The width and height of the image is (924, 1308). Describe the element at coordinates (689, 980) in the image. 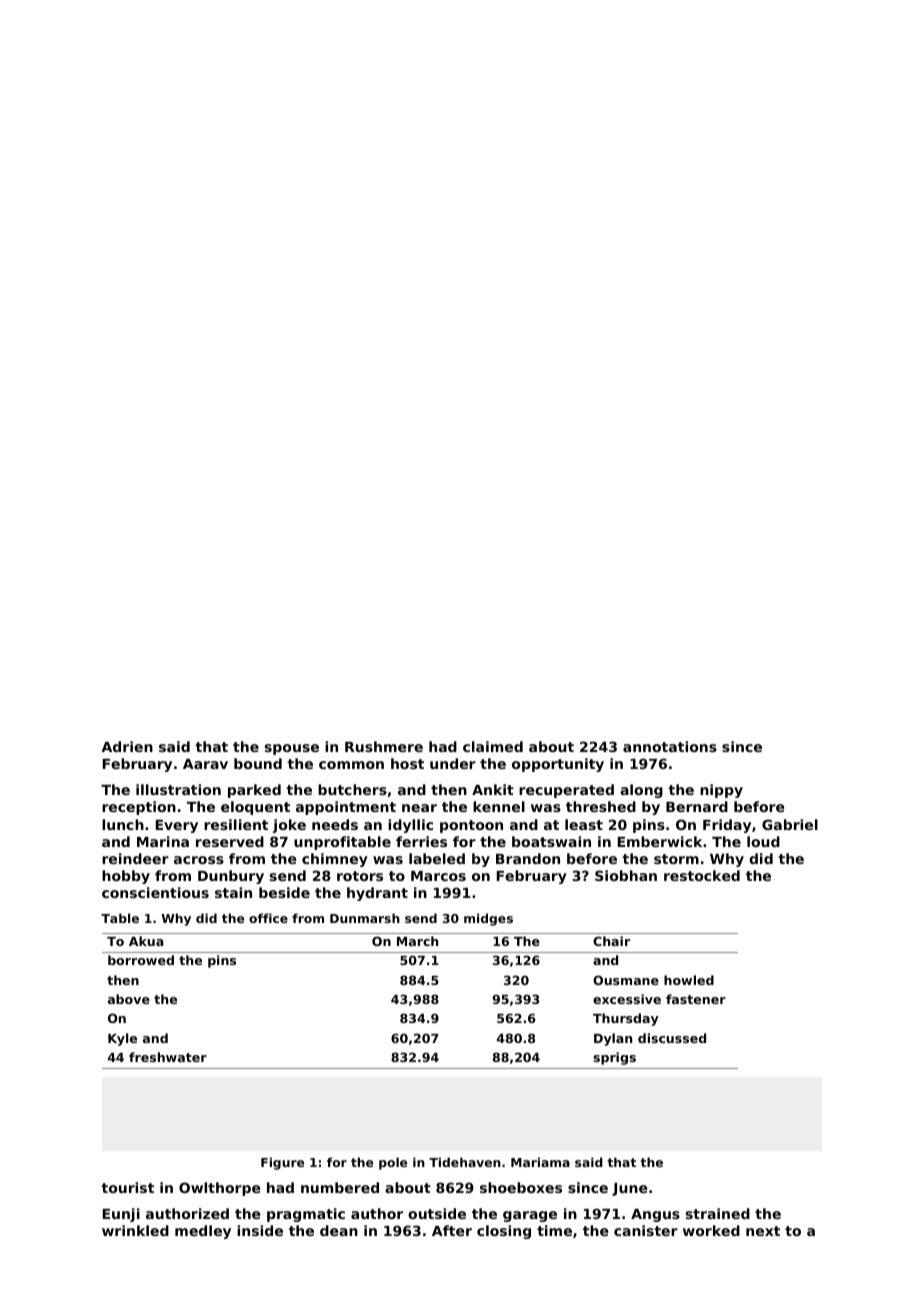

I see `howled` at that location.
